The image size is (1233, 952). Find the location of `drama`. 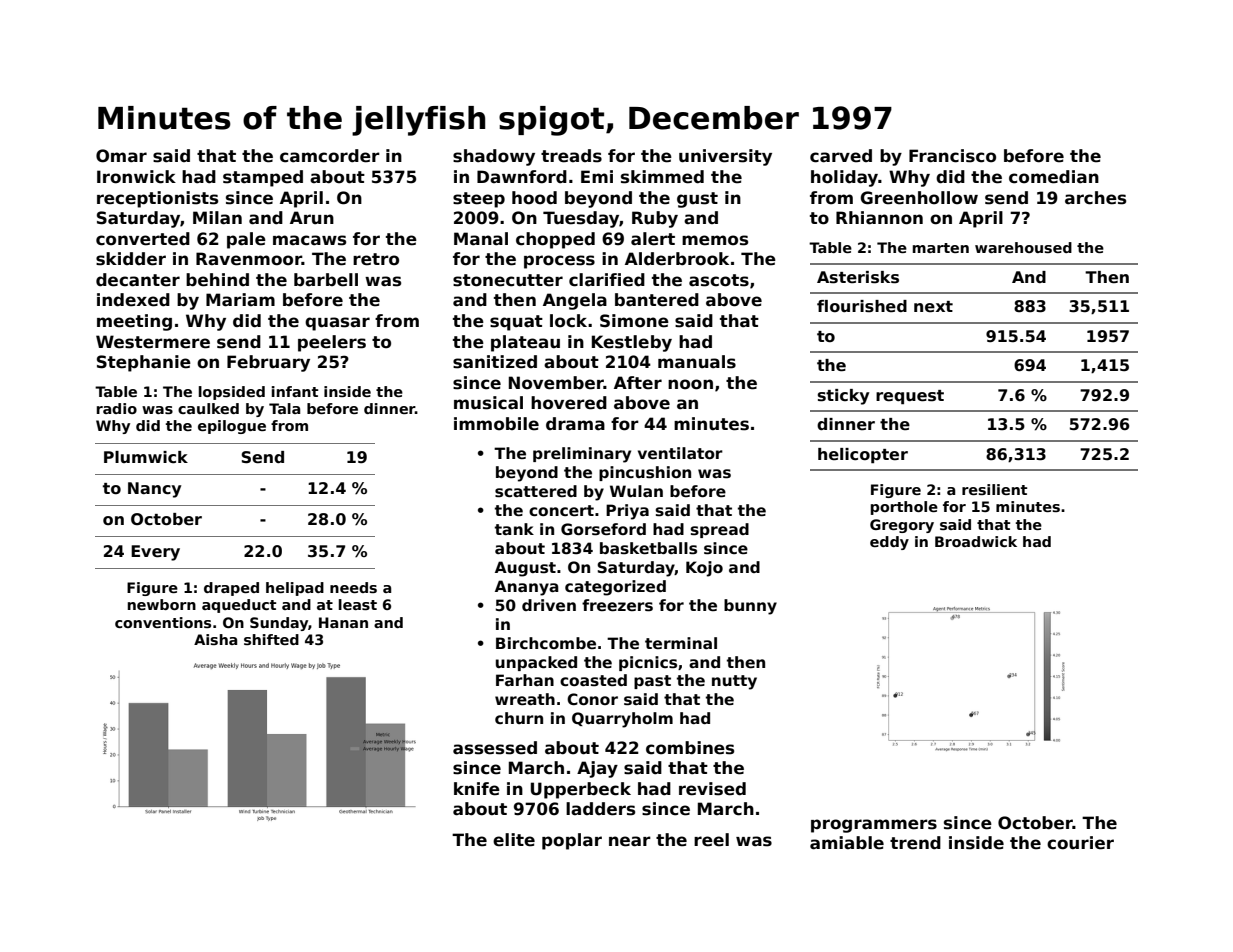

drama is located at coordinates (575, 424).
